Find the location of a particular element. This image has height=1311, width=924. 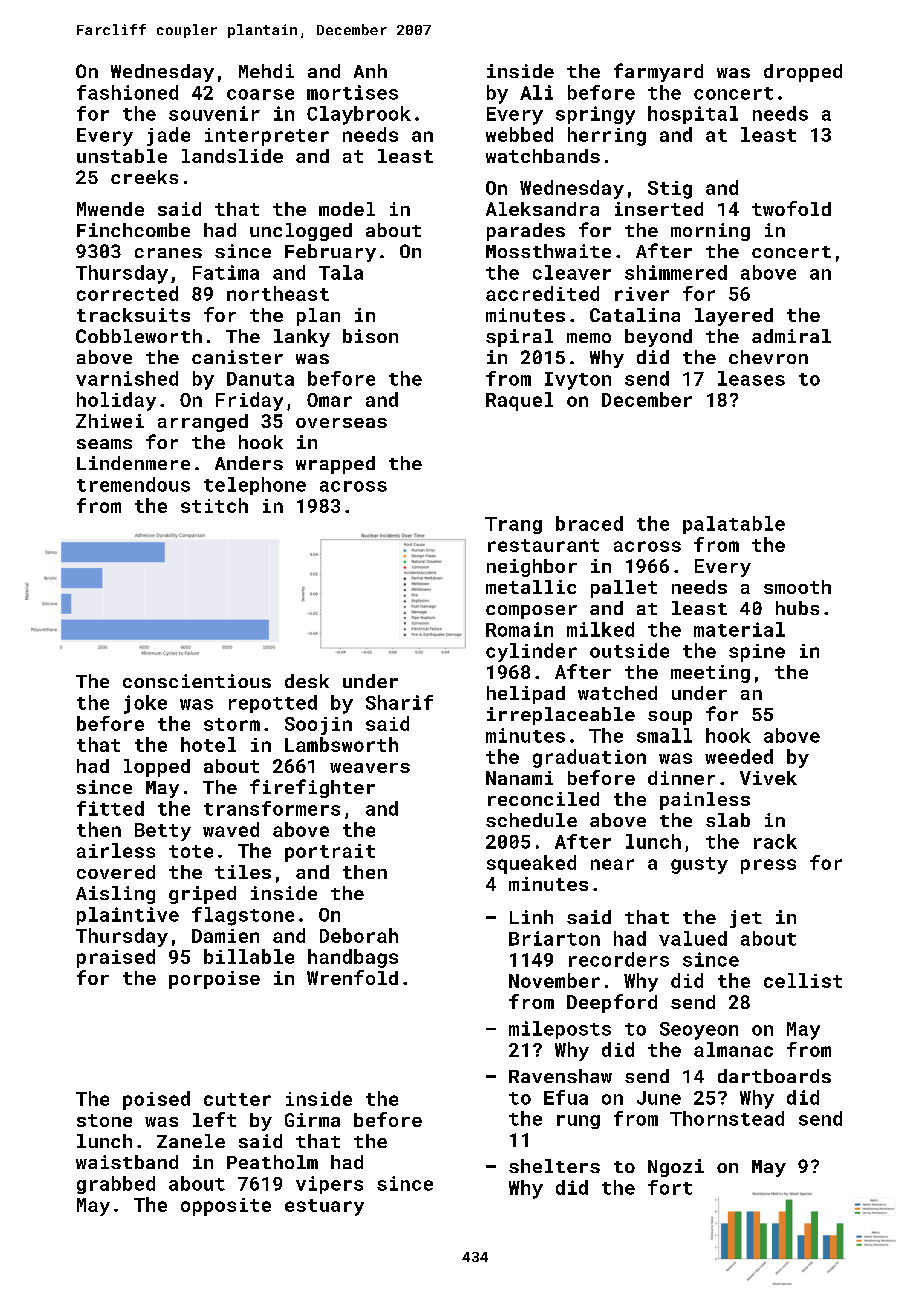

repotted is located at coordinates (273, 704).
